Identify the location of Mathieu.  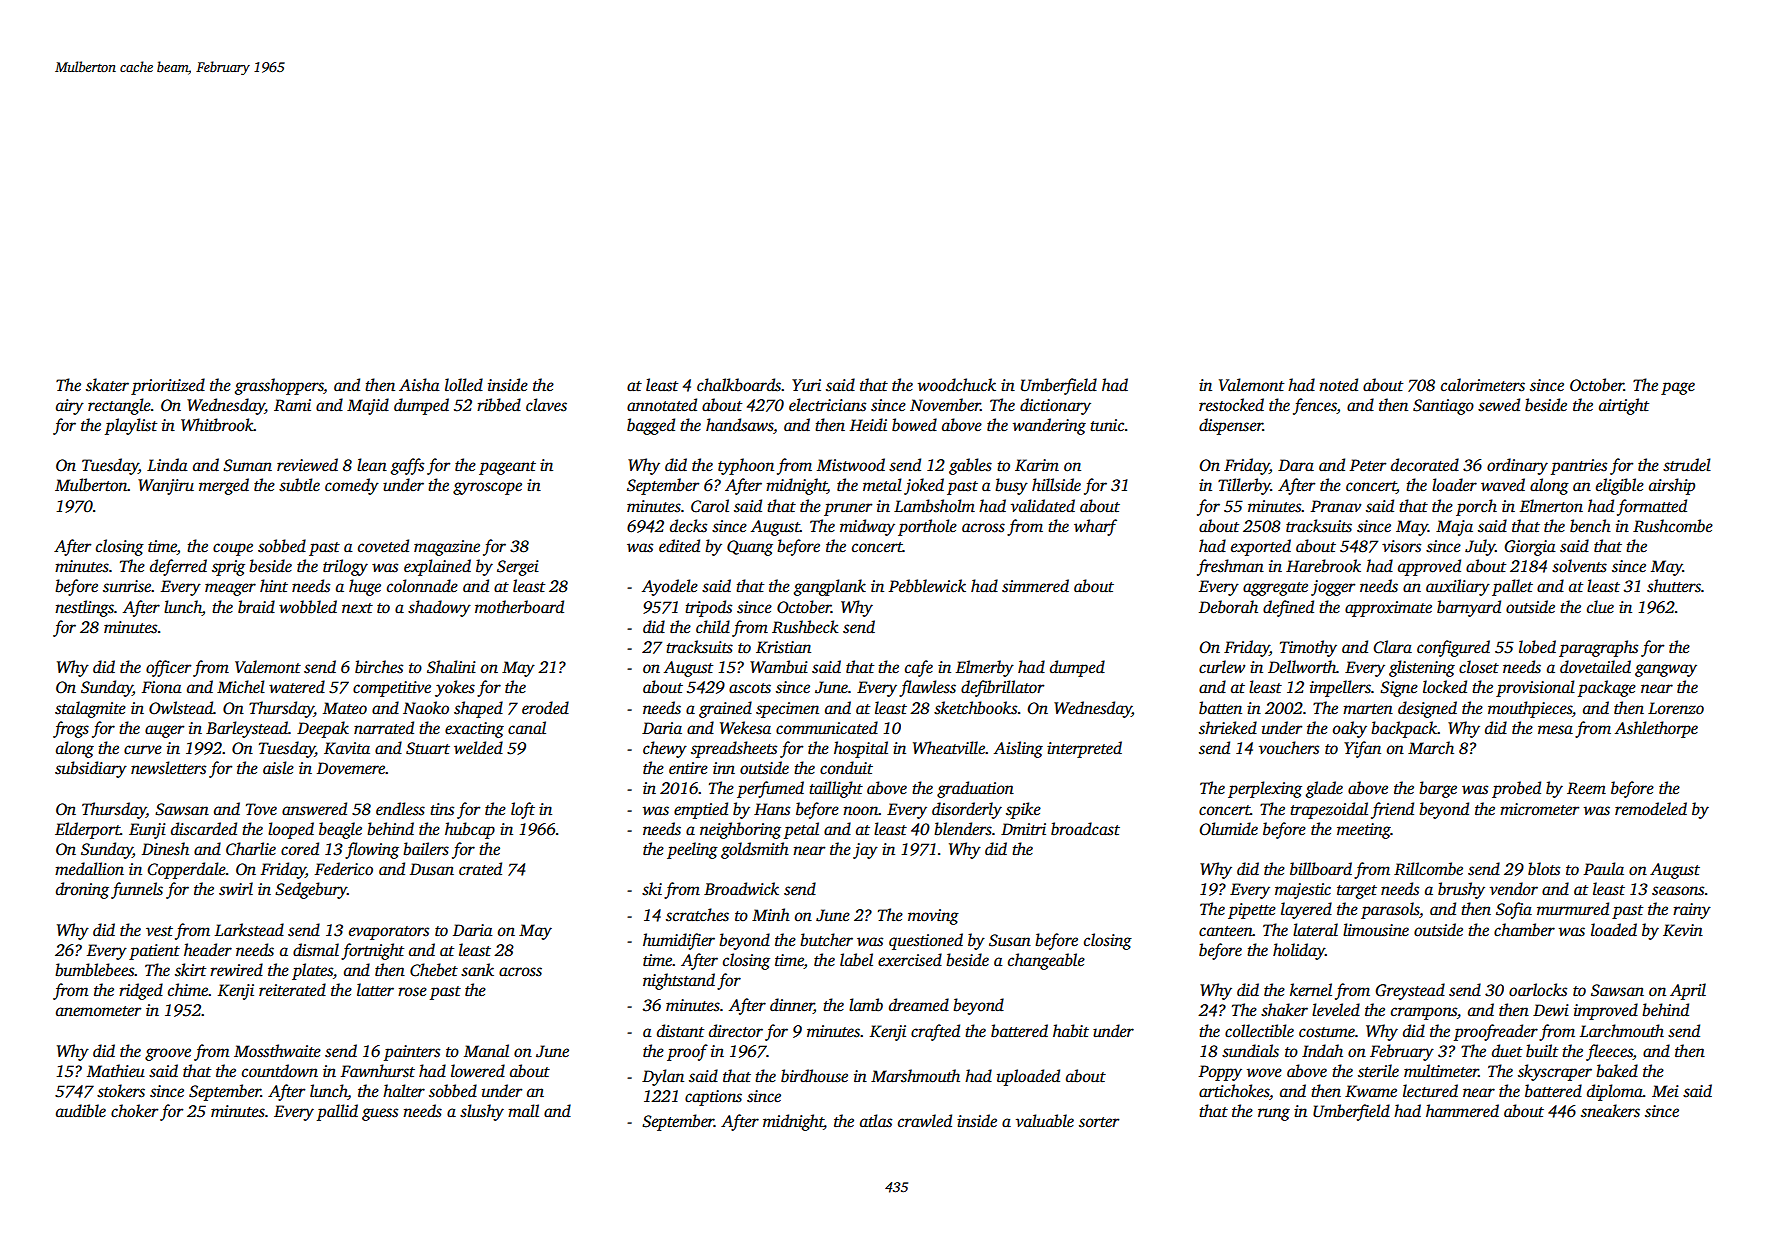
(116, 1071).
